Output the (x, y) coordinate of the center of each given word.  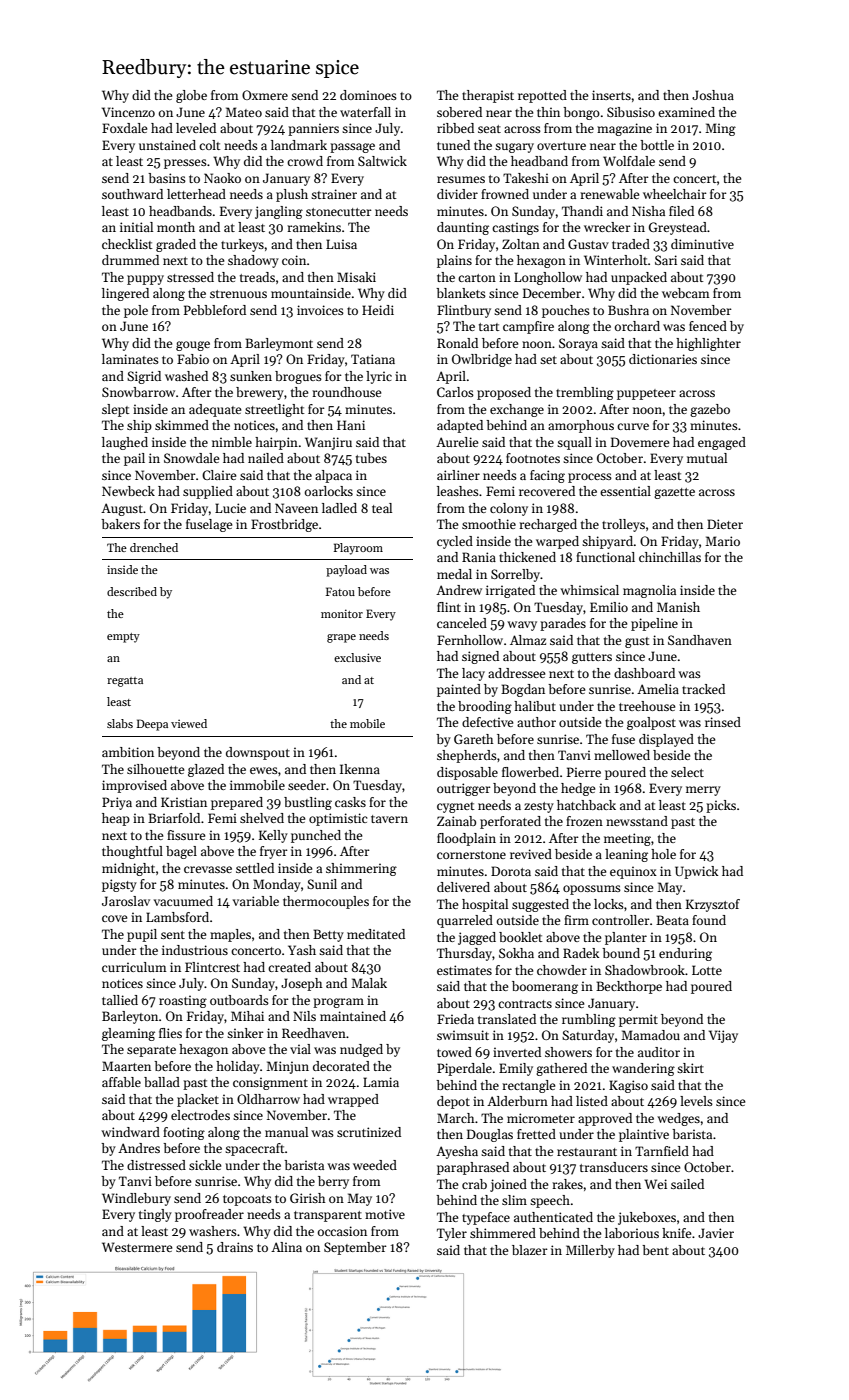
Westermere (137, 1247)
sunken (251, 376)
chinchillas (670, 557)
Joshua (713, 95)
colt (209, 145)
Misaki (356, 277)
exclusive (357, 657)
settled (255, 868)
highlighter (708, 344)
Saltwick (382, 161)
